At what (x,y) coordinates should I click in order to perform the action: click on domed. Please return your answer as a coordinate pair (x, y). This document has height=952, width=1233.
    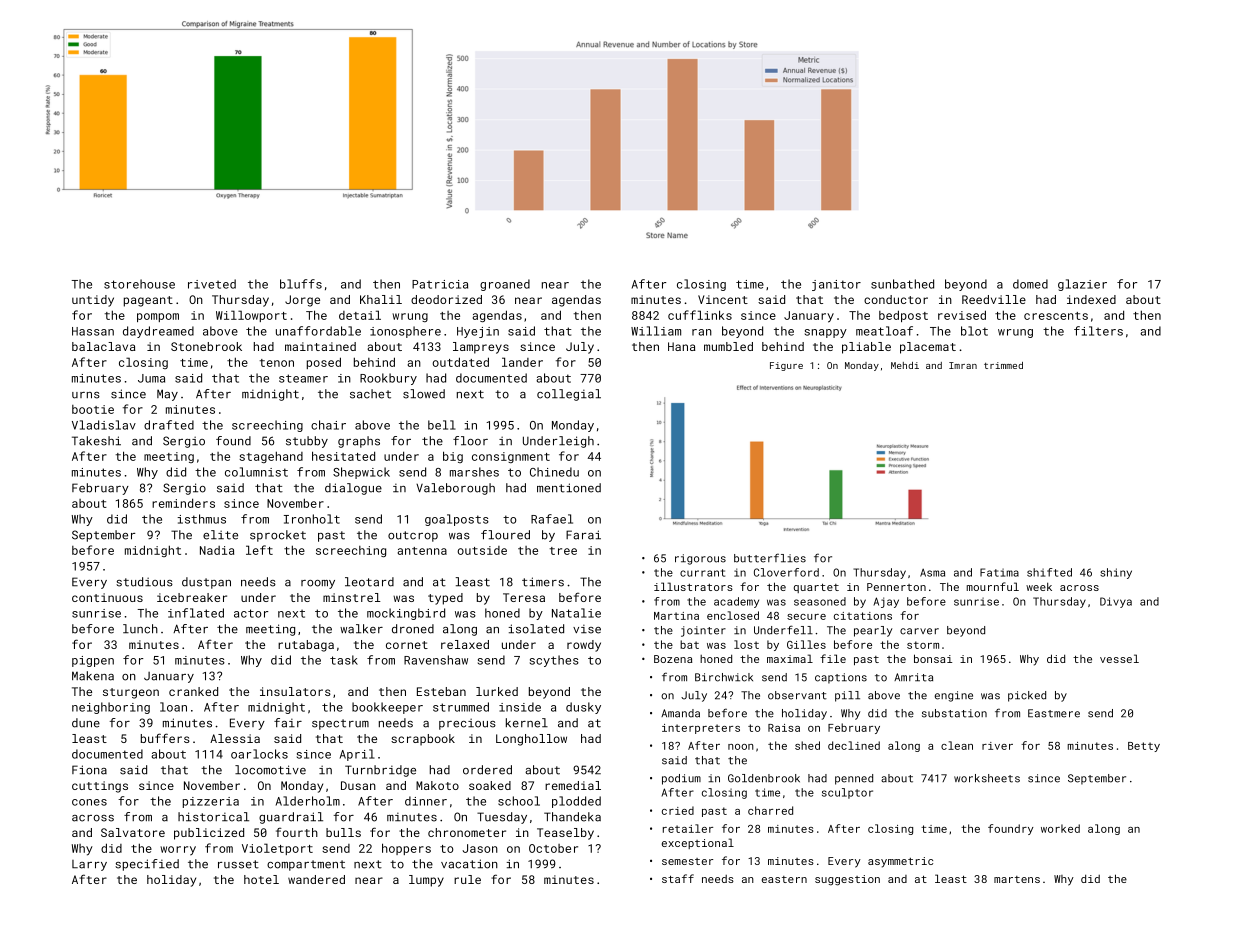
    Looking at the image, I should click on (1030, 284).
